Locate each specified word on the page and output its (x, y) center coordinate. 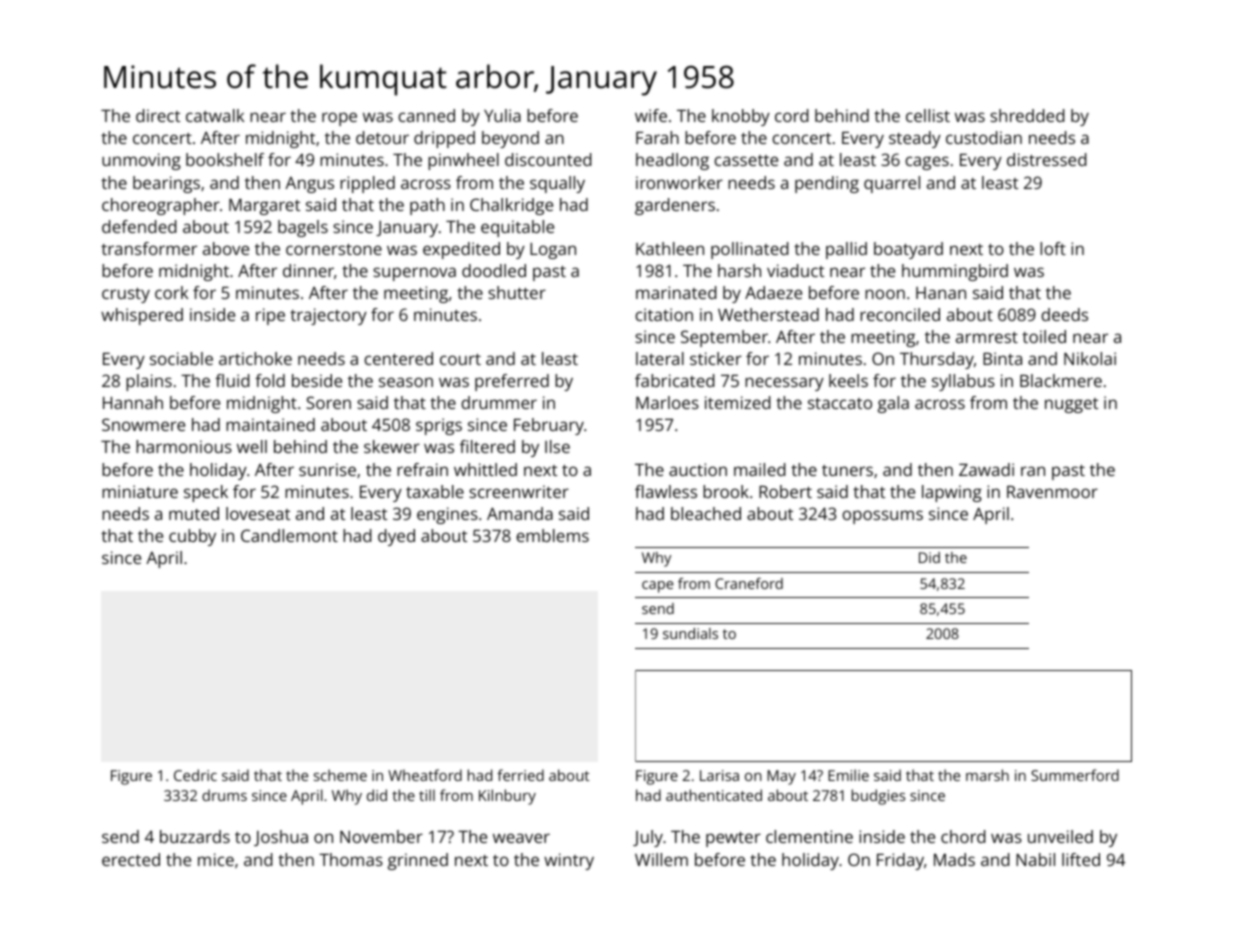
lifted (1081, 859)
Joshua (281, 838)
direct (158, 115)
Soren (328, 402)
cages (927, 163)
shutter (517, 292)
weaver (521, 838)
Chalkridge (511, 206)
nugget (1071, 405)
